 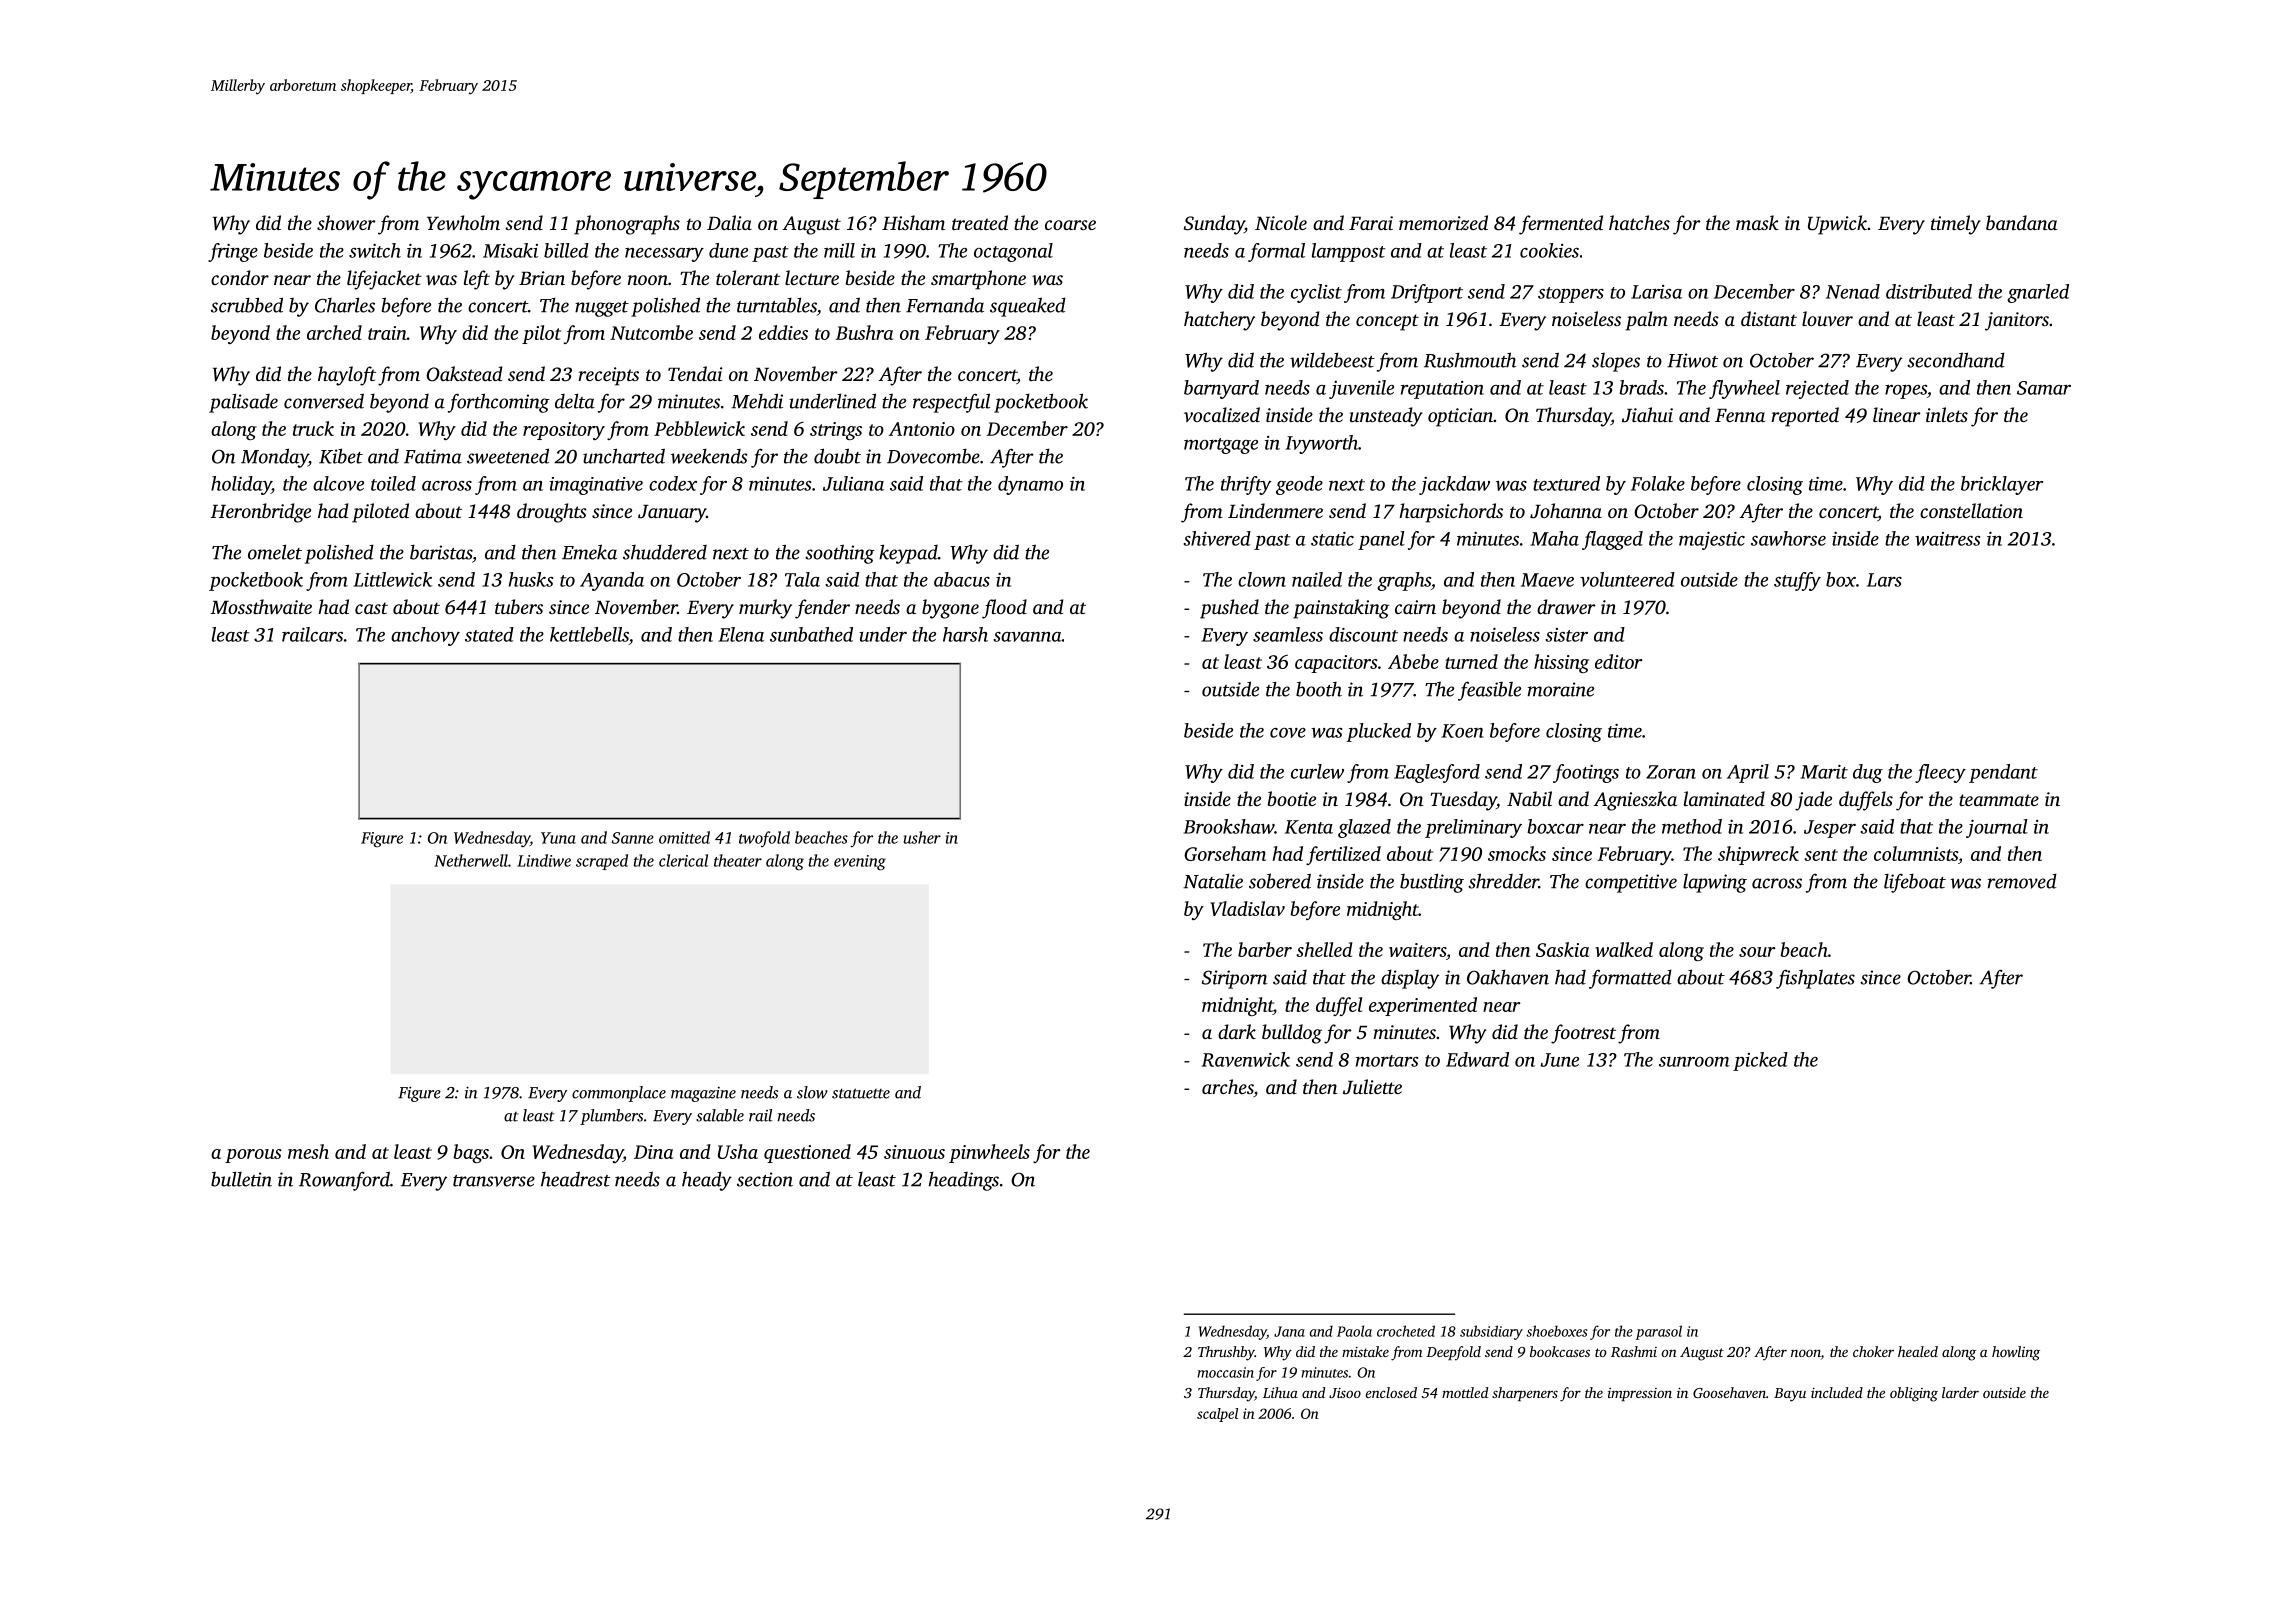 I want to click on barnyard, so click(x=1221, y=389).
